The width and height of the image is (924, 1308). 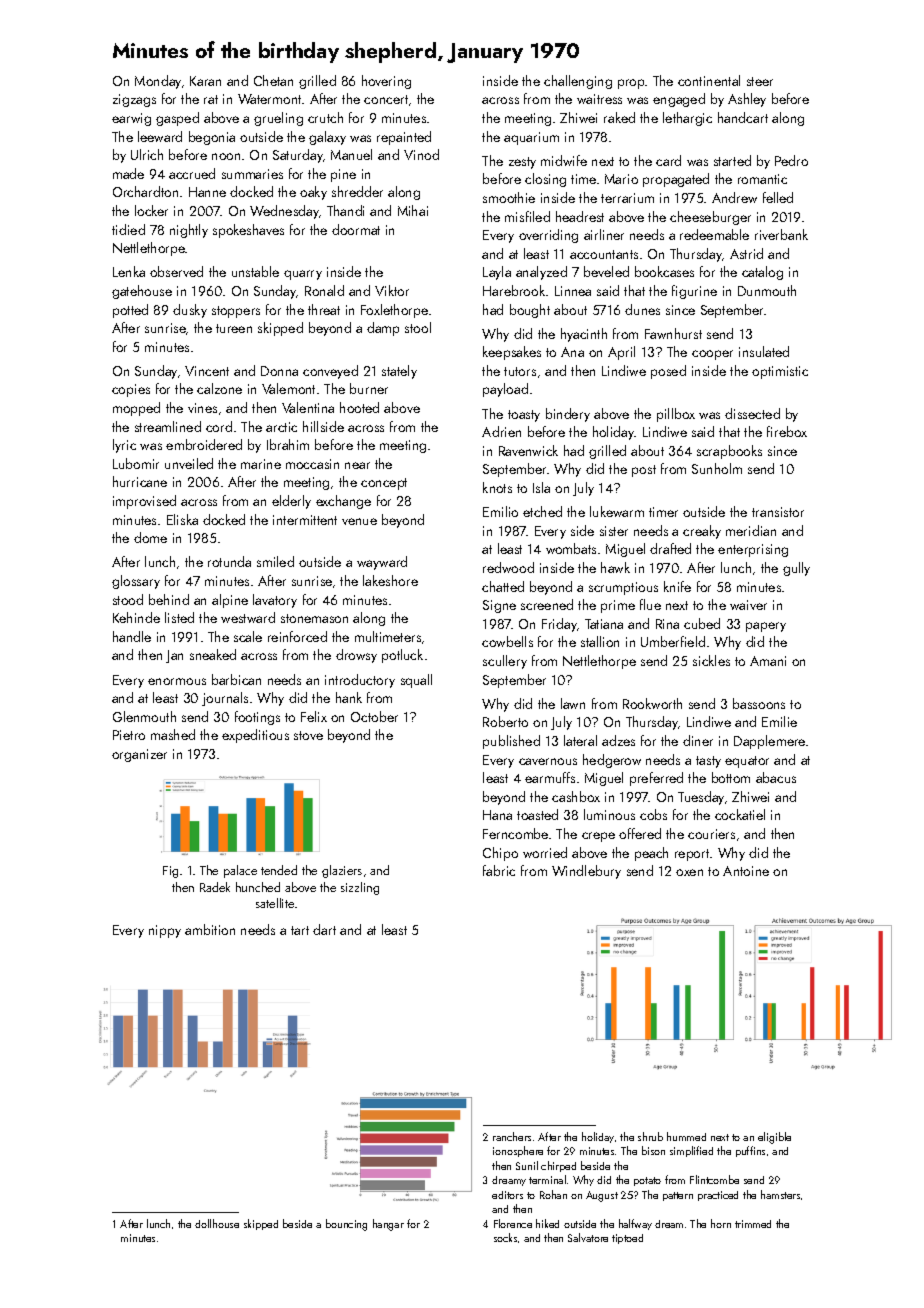 I want to click on barbican, so click(x=236, y=679).
